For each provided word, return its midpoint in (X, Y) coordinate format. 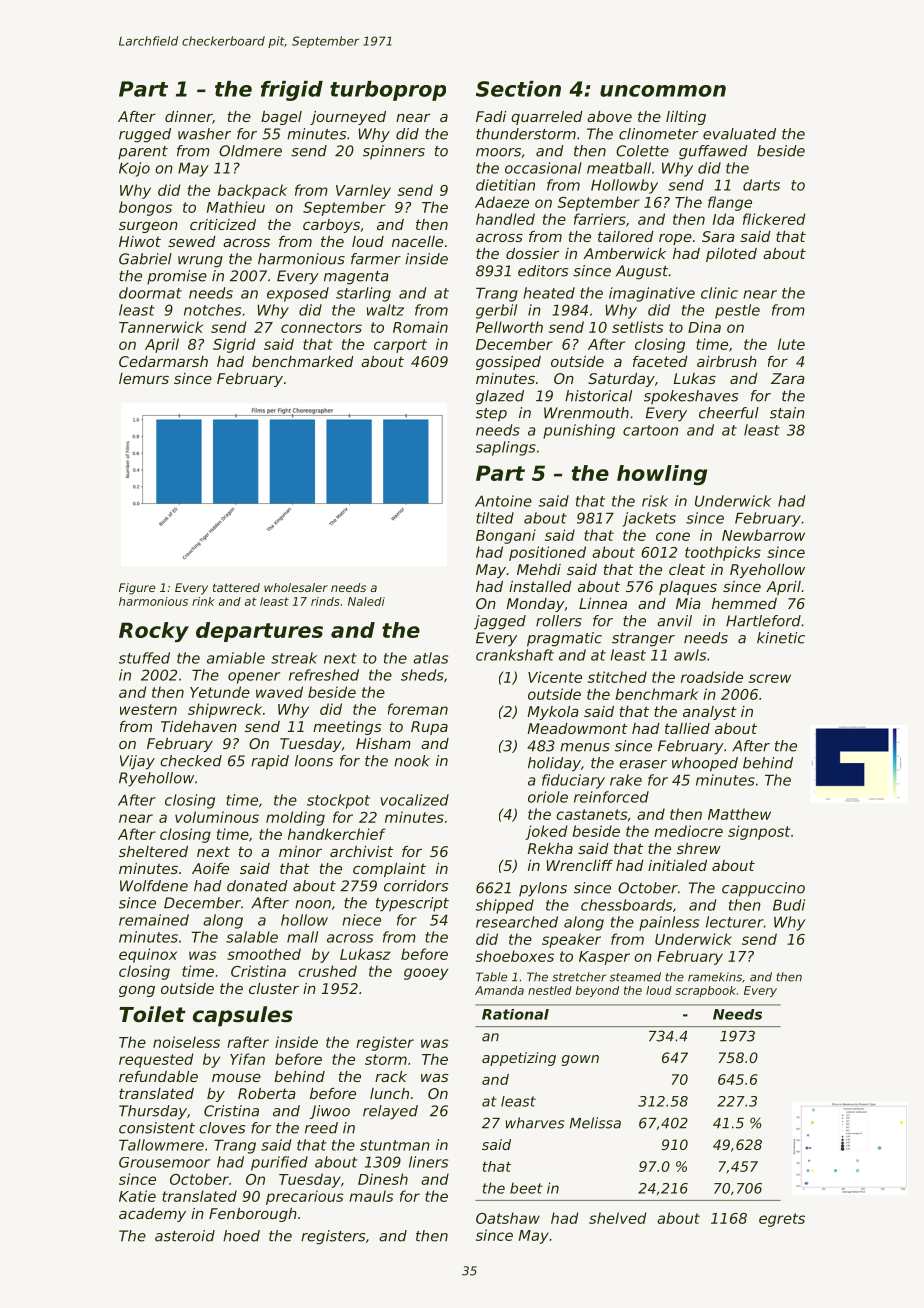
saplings (506, 448)
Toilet (152, 1014)
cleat (687, 569)
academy (152, 1215)
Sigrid (234, 345)
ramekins (715, 977)
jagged (500, 622)
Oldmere (250, 151)
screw (770, 678)
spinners (394, 152)
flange (730, 203)
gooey (426, 974)
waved (279, 692)
